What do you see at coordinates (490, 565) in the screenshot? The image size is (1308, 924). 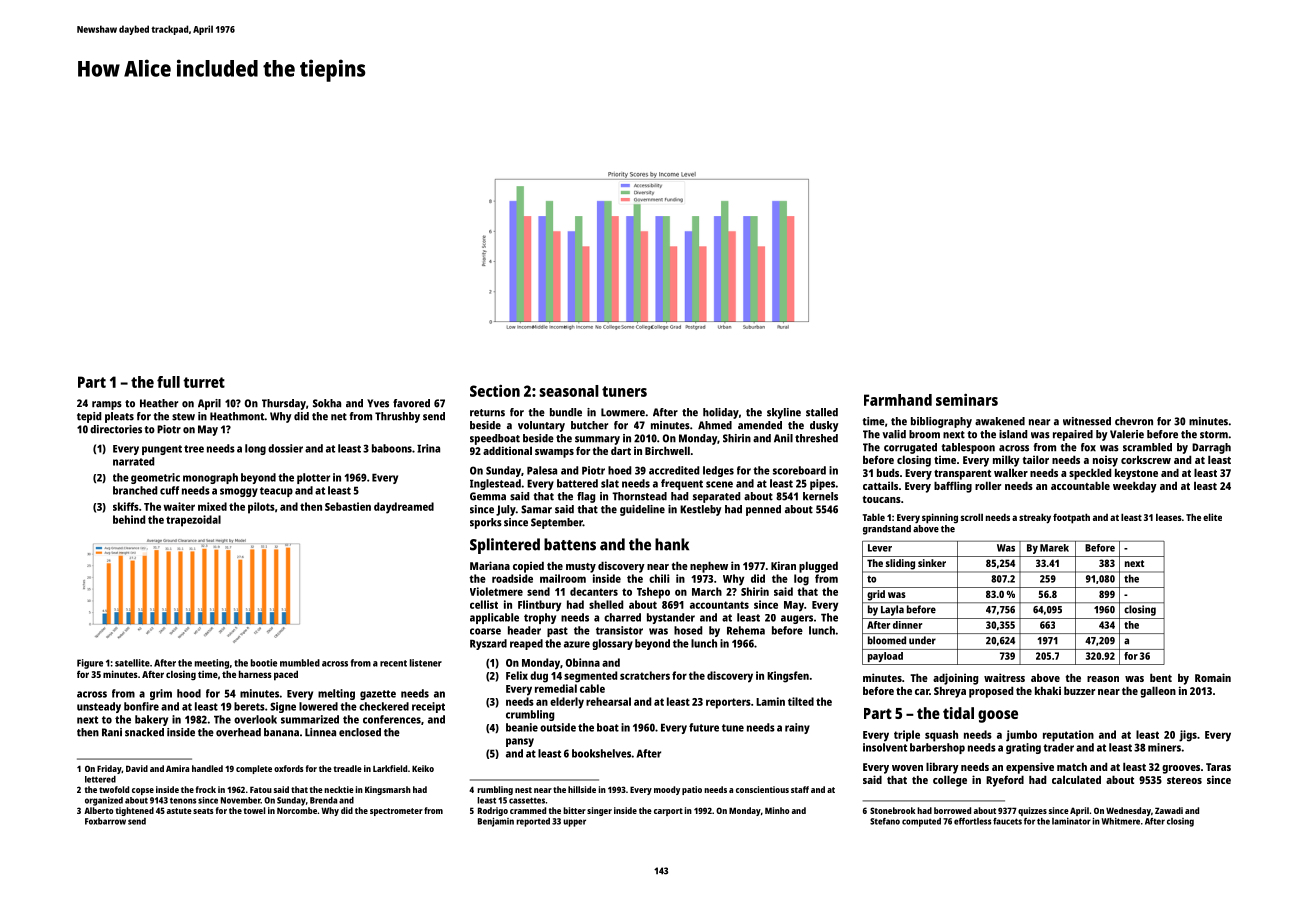 I see `Mariana` at bounding box center [490, 565].
